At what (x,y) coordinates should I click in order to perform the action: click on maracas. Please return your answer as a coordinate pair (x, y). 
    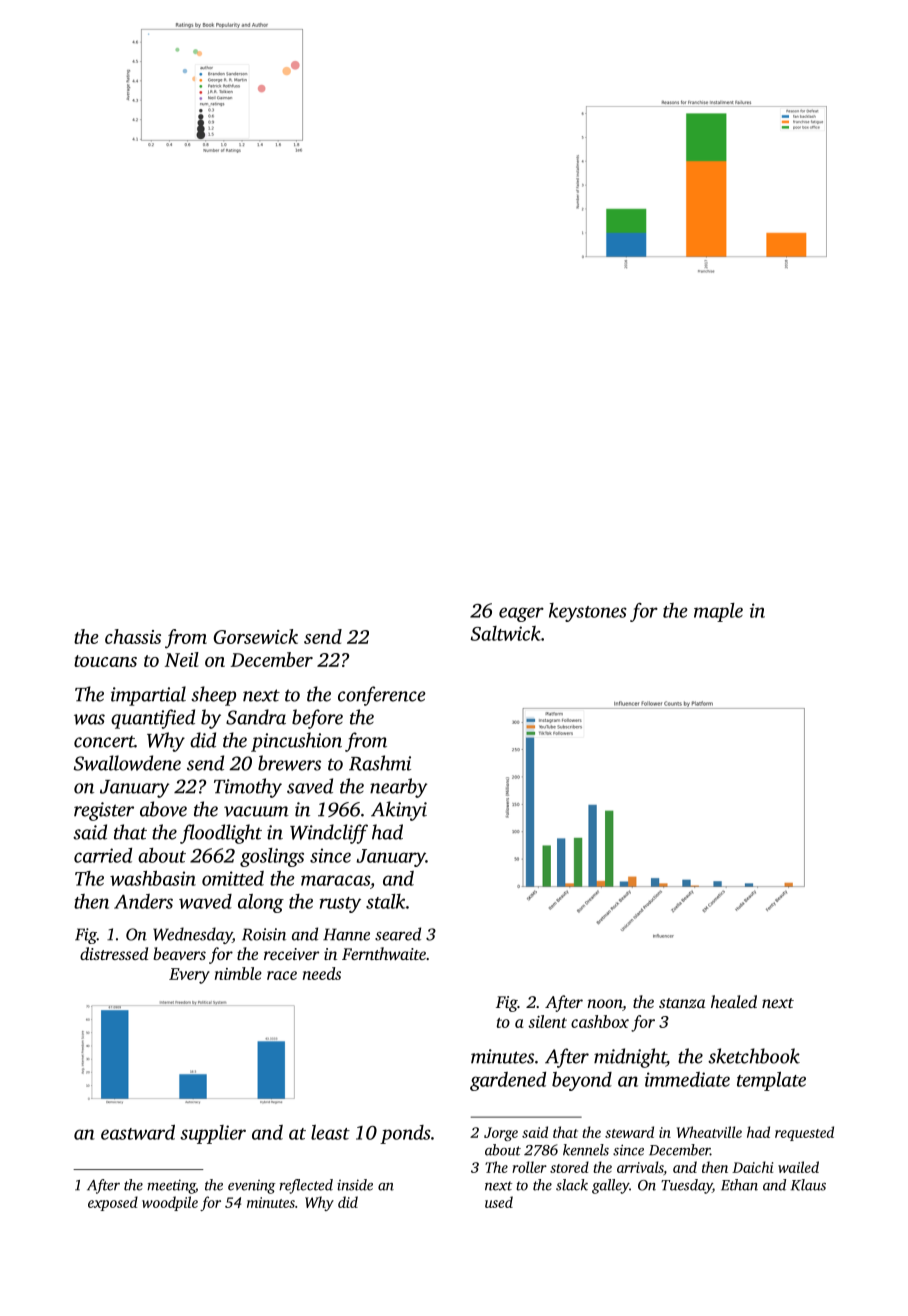
    Looking at the image, I should click on (335, 880).
